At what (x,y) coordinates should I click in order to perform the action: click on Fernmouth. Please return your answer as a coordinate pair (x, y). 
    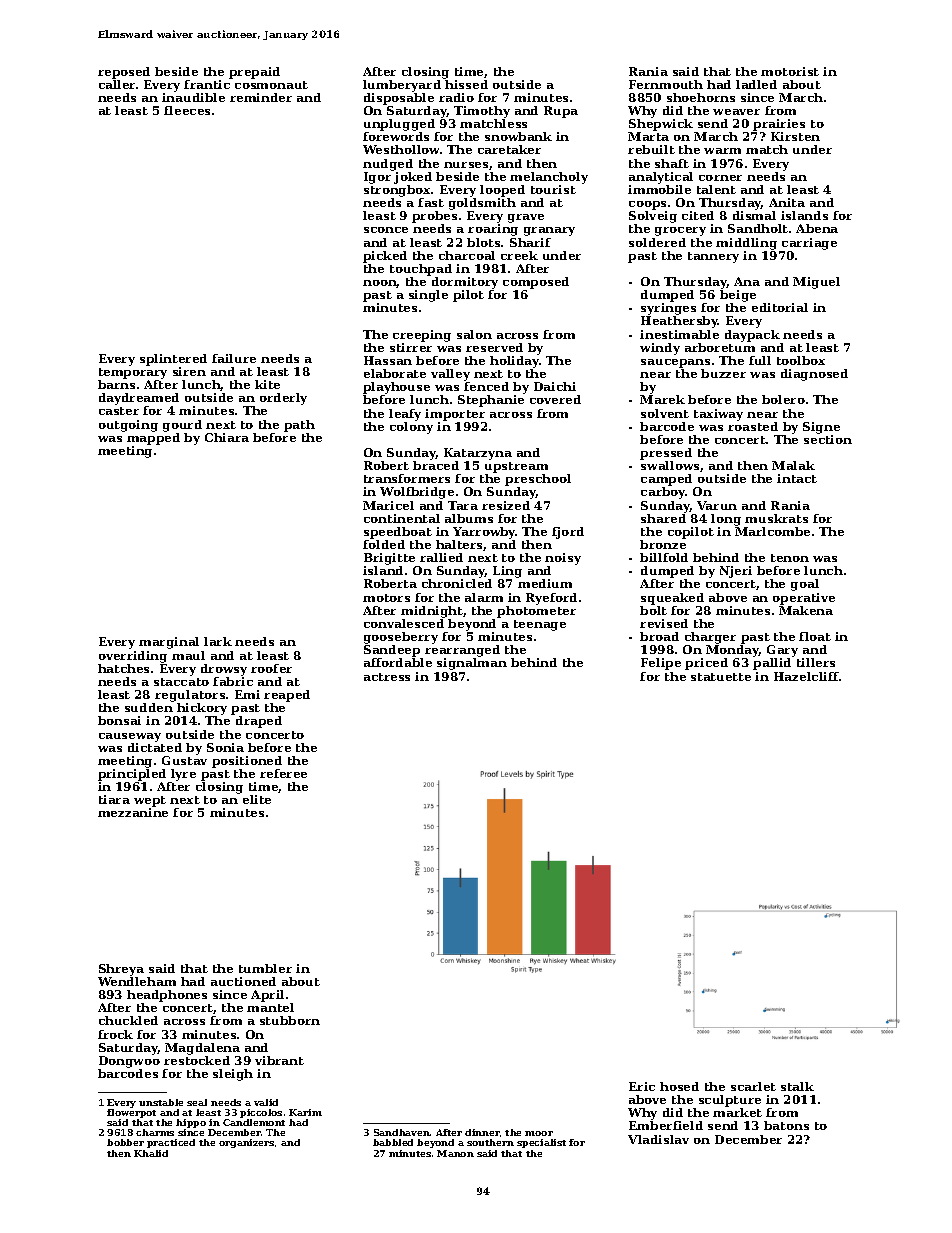
    Looking at the image, I should click on (666, 84).
